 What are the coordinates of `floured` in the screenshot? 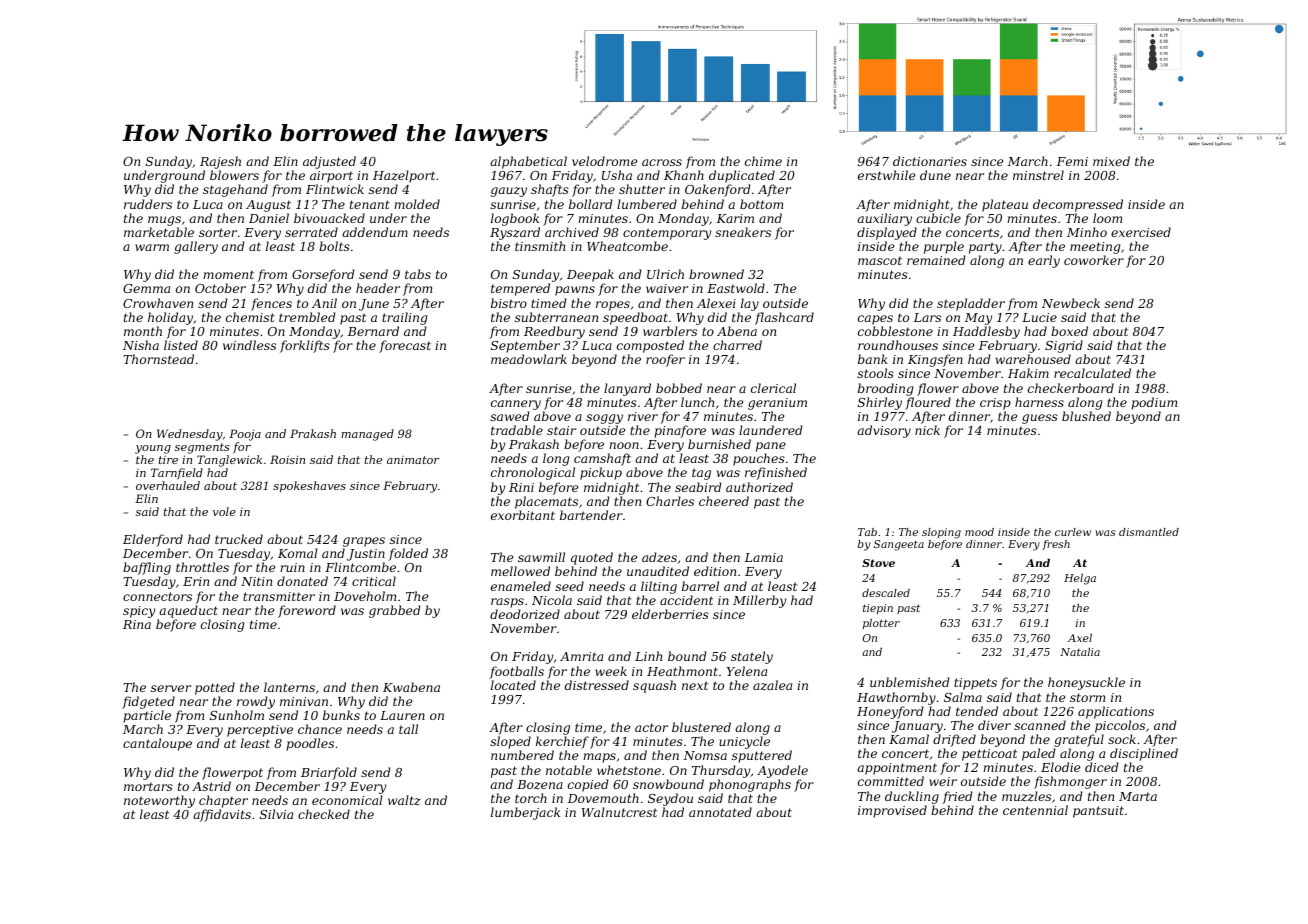 It's located at (928, 403).
